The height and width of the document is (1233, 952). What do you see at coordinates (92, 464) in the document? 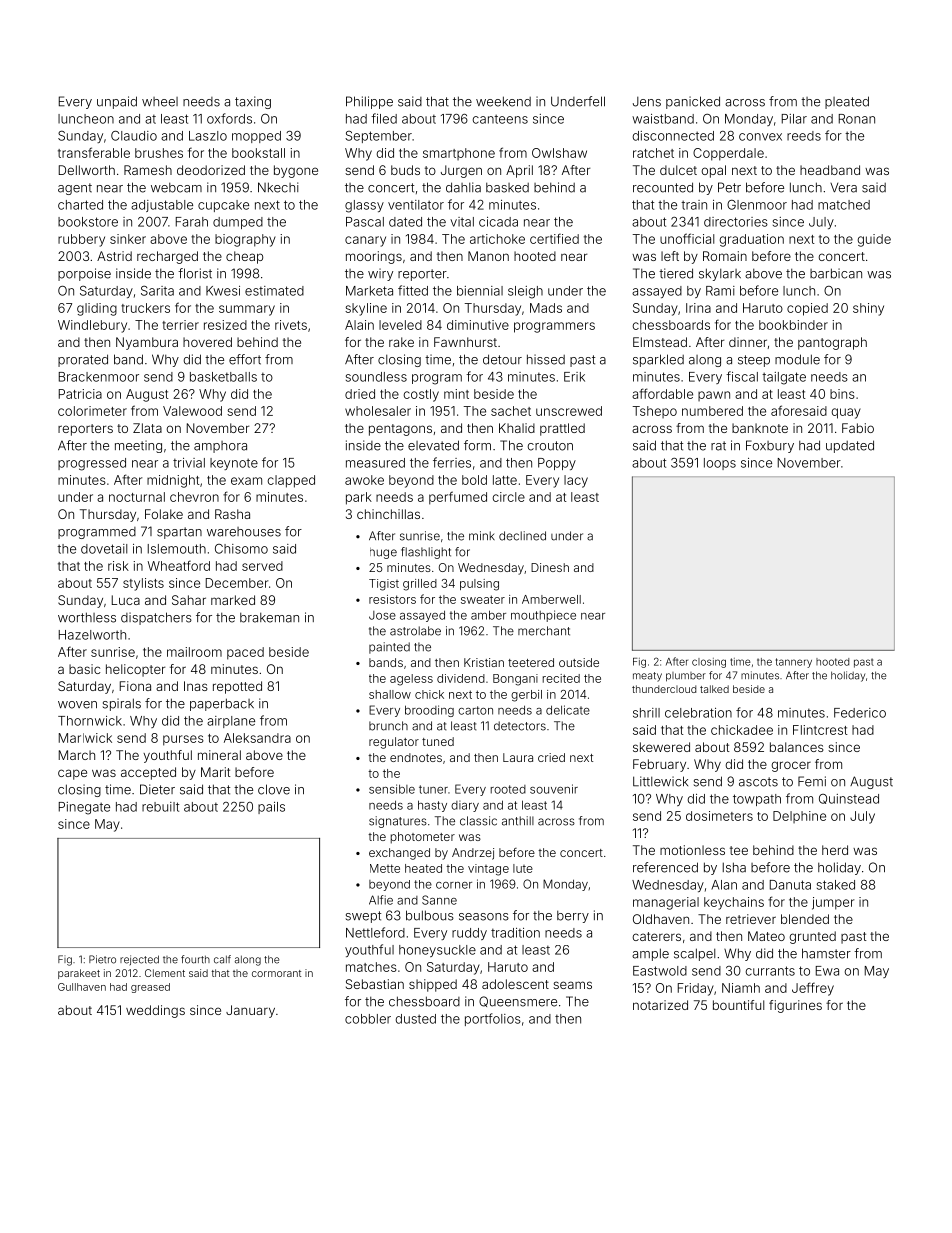
I see `progressed` at bounding box center [92, 464].
